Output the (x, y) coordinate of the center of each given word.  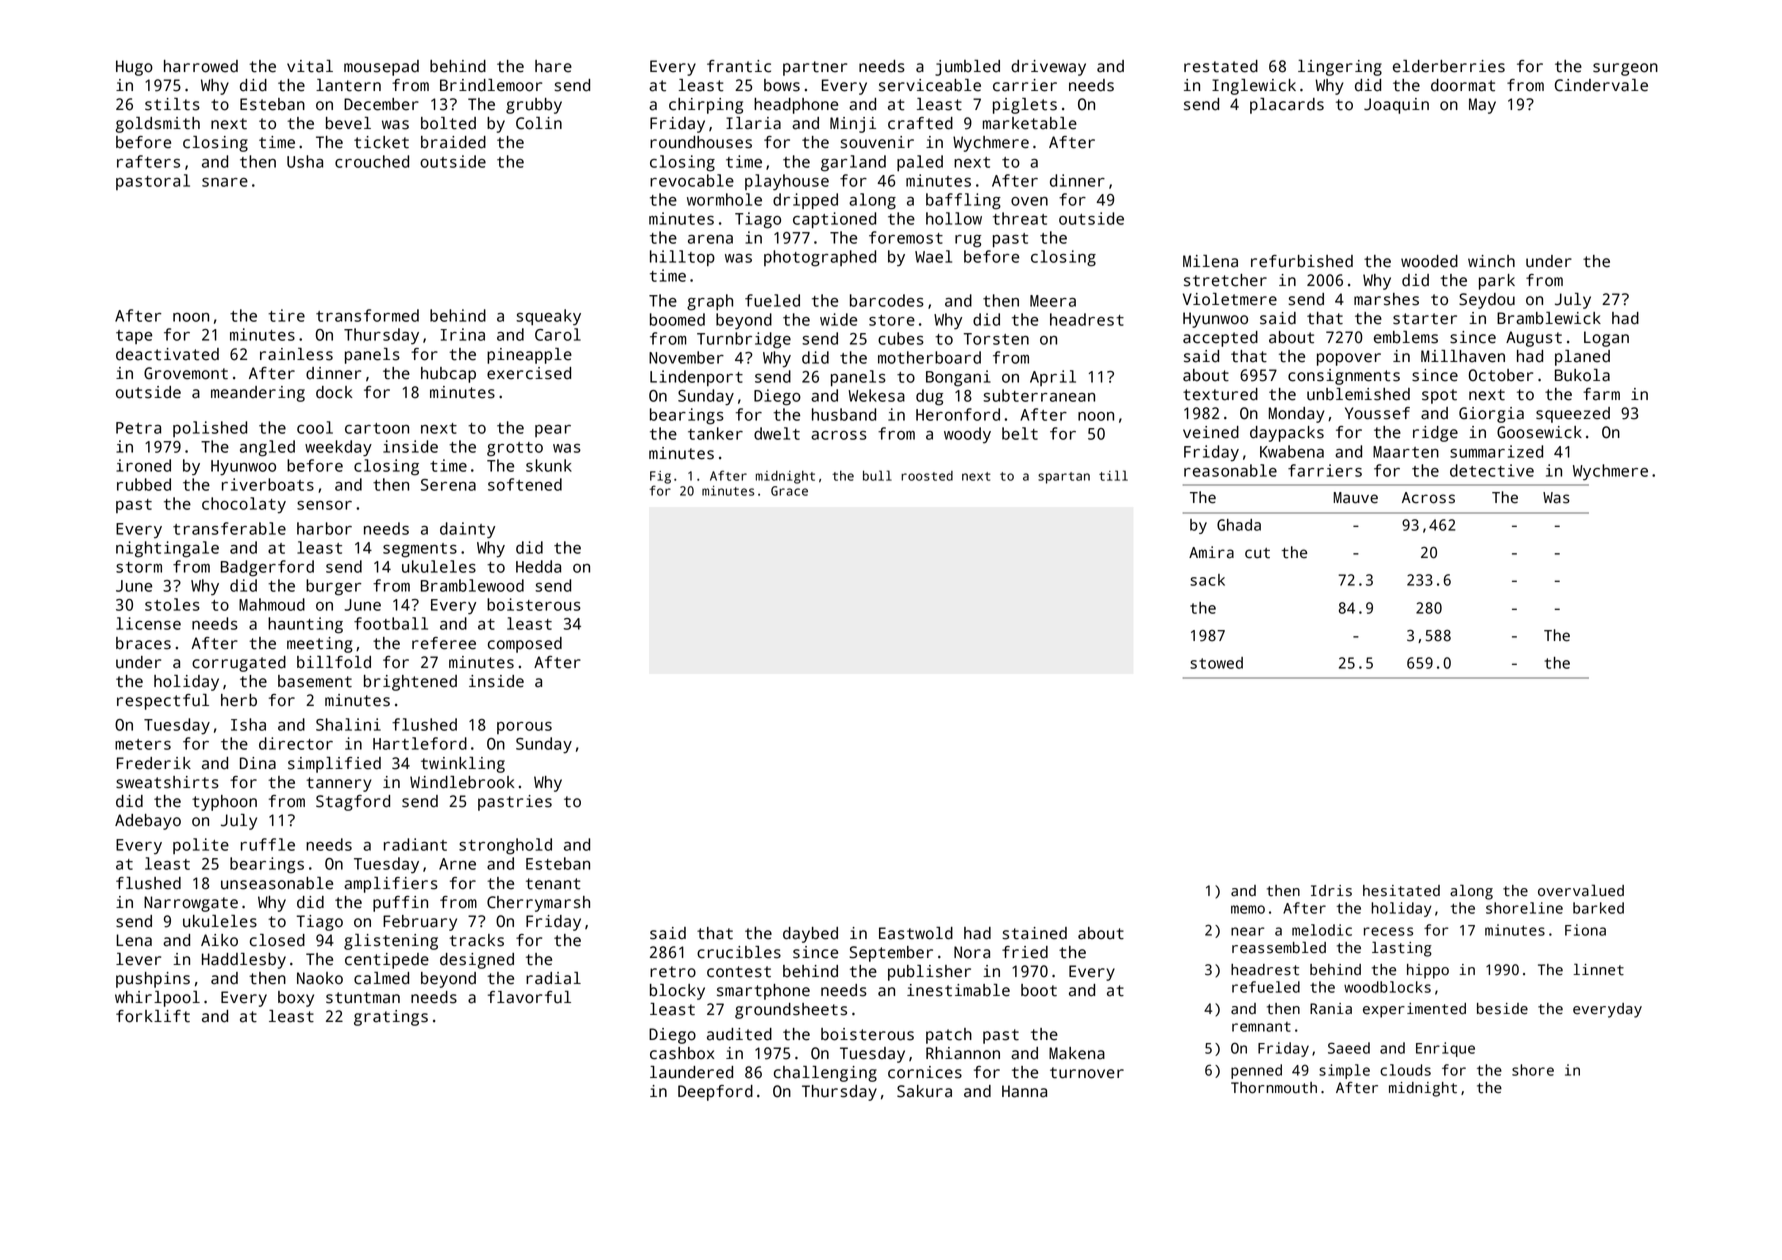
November (686, 357)
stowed (1216, 663)
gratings (391, 1018)
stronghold (505, 846)
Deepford (715, 1093)
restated (1221, 66)
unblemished (1358, 394)
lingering (1340, 68)
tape (134, 337)
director (296, 743)
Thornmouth (1274, 1088)
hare (553, 66)
